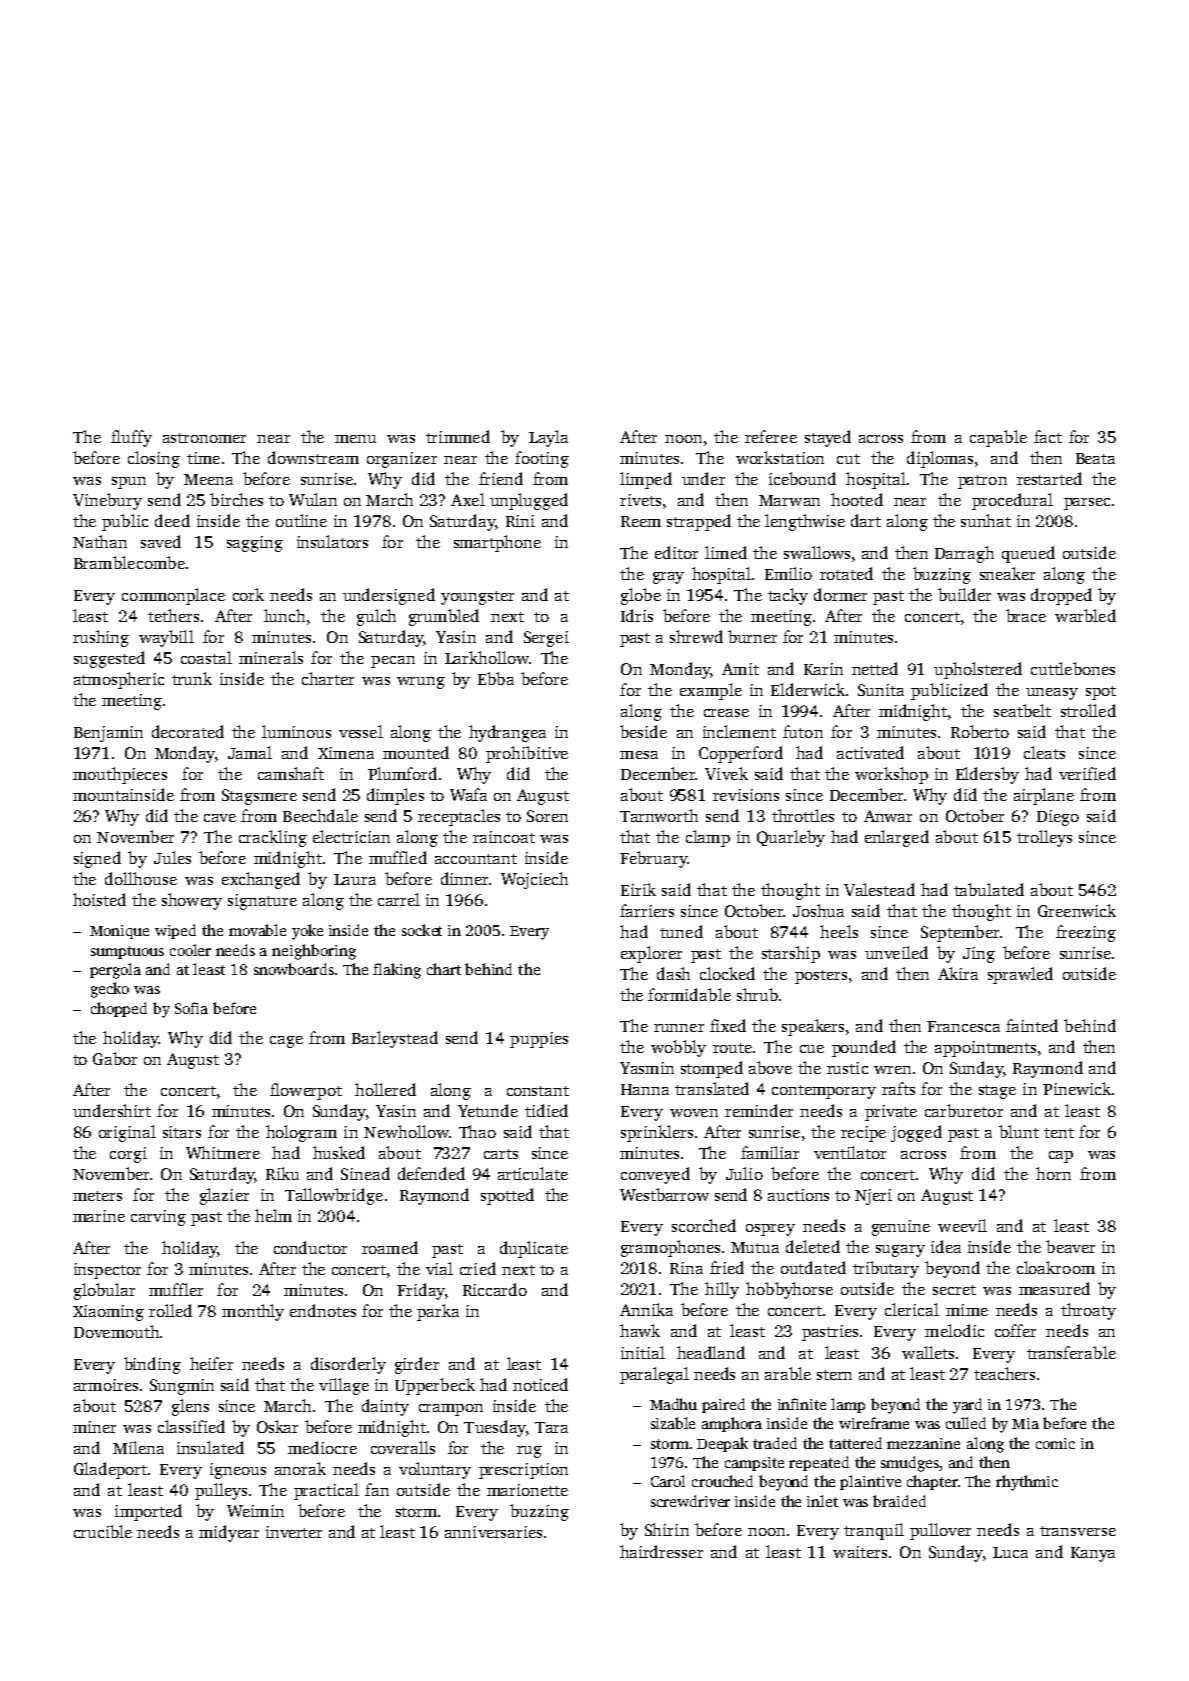 The height and width of the screenshot is (1681, 1189). I want to click on capable, so click(998, 438).
